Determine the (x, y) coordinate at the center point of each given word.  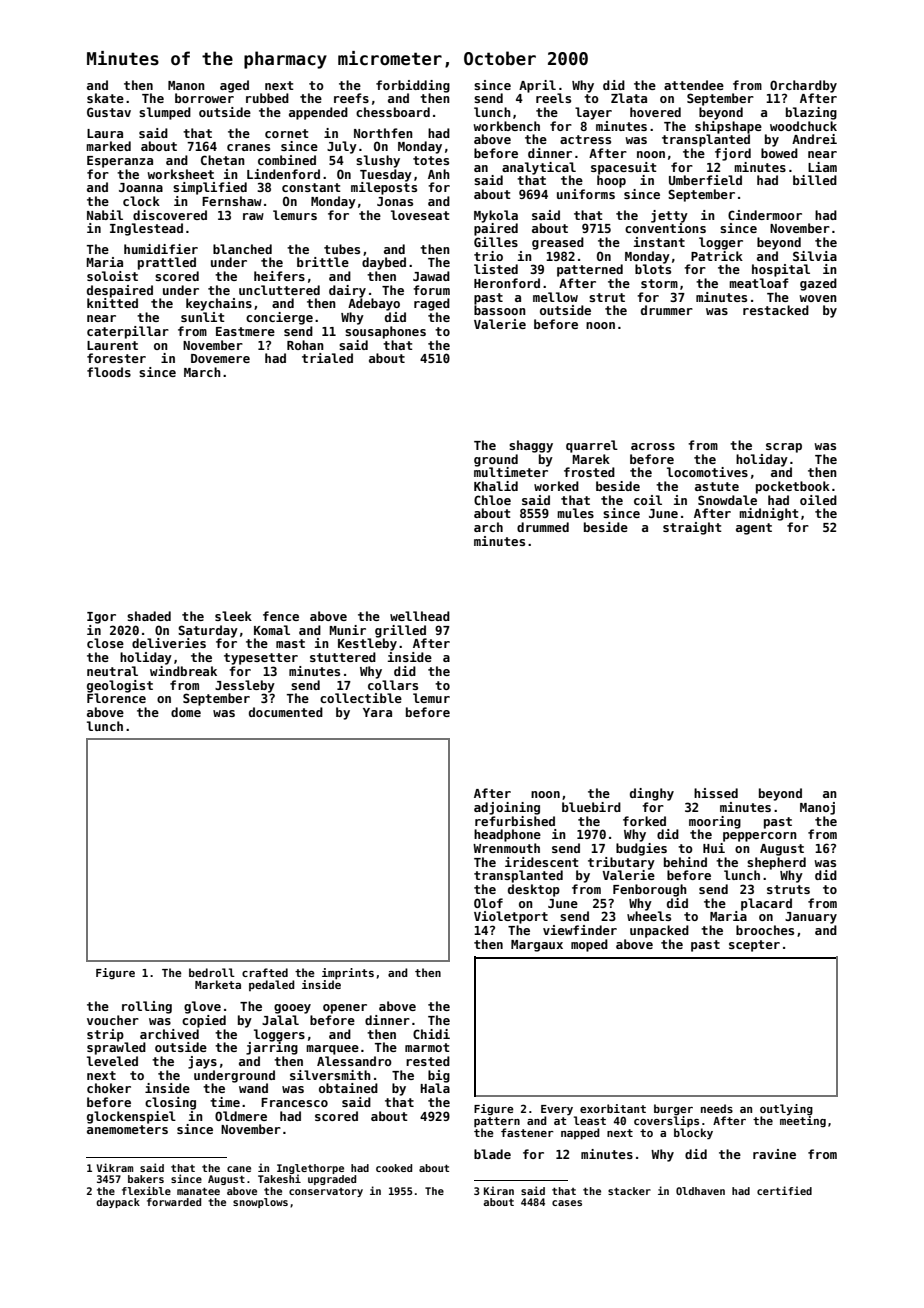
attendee (694, 85)
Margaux (537, 946)
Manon (186, 85)
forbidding (413, 86)
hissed (716, 793)
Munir (347, 630)
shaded (149, 616)
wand (253, 1088)
